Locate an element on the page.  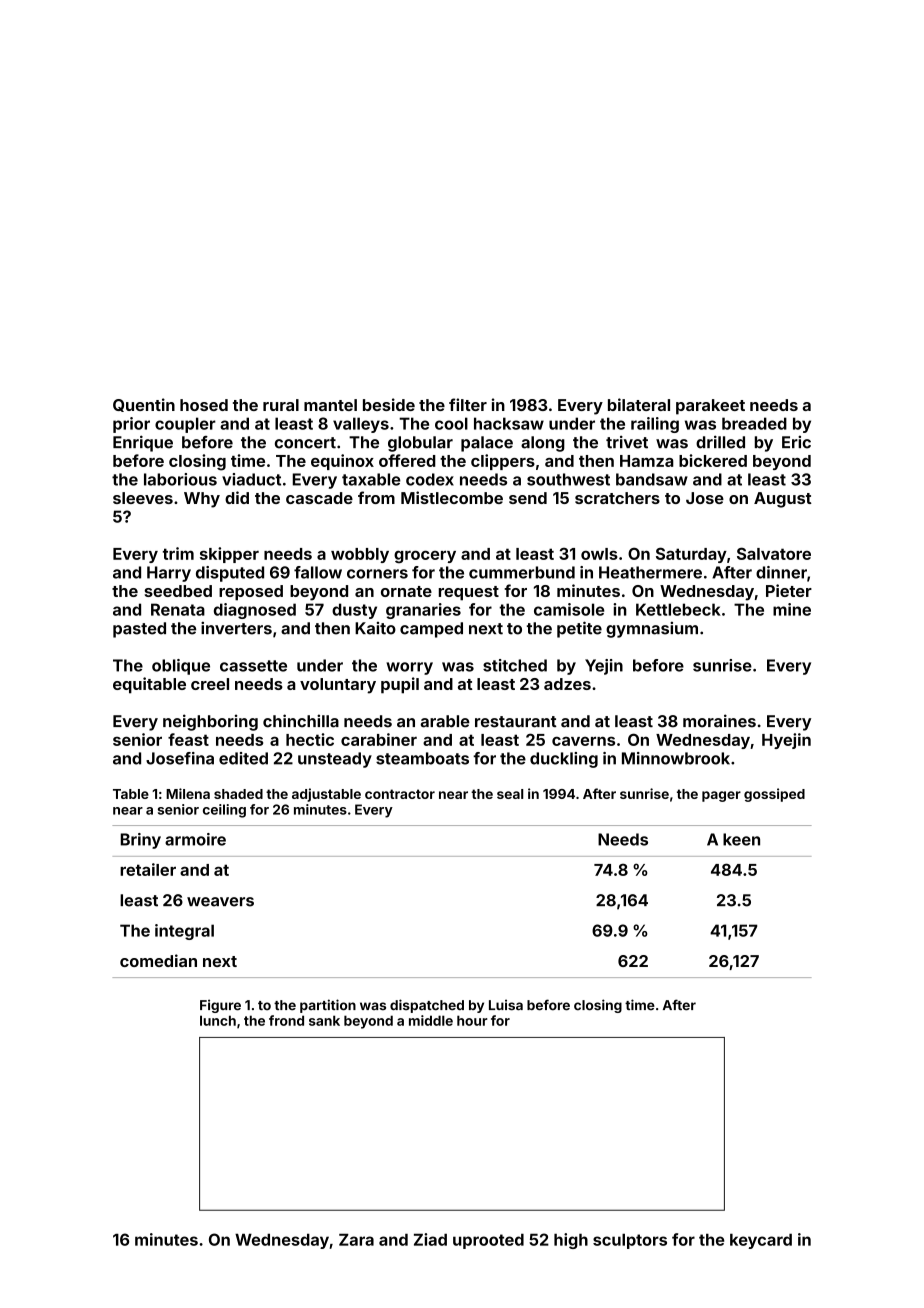
comedian is located at coordinates (158, 960).
